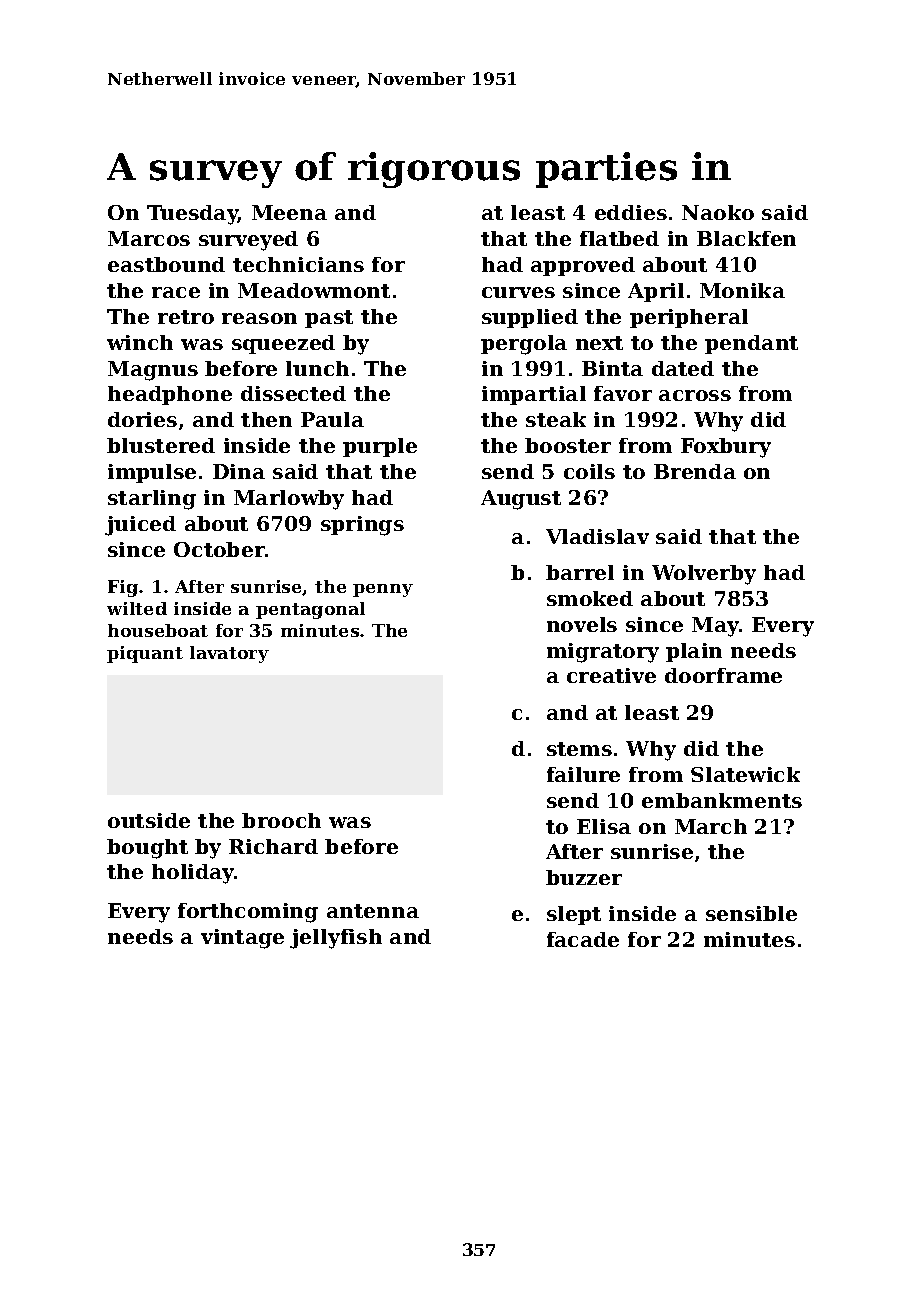  I want to click on Meena, so click(289, 212).
